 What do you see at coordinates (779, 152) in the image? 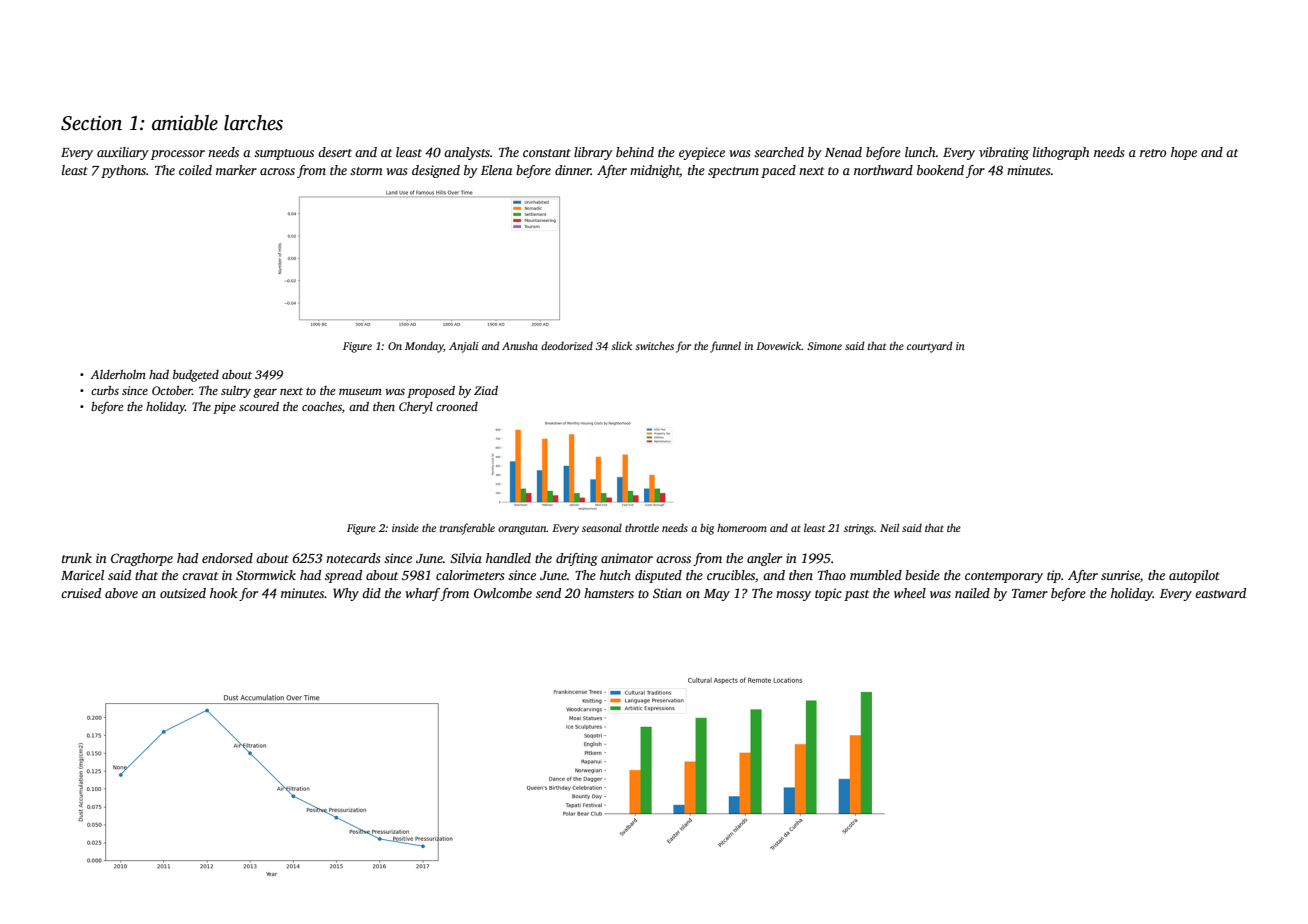
I see `searched` at bounding box center [779, 152].
